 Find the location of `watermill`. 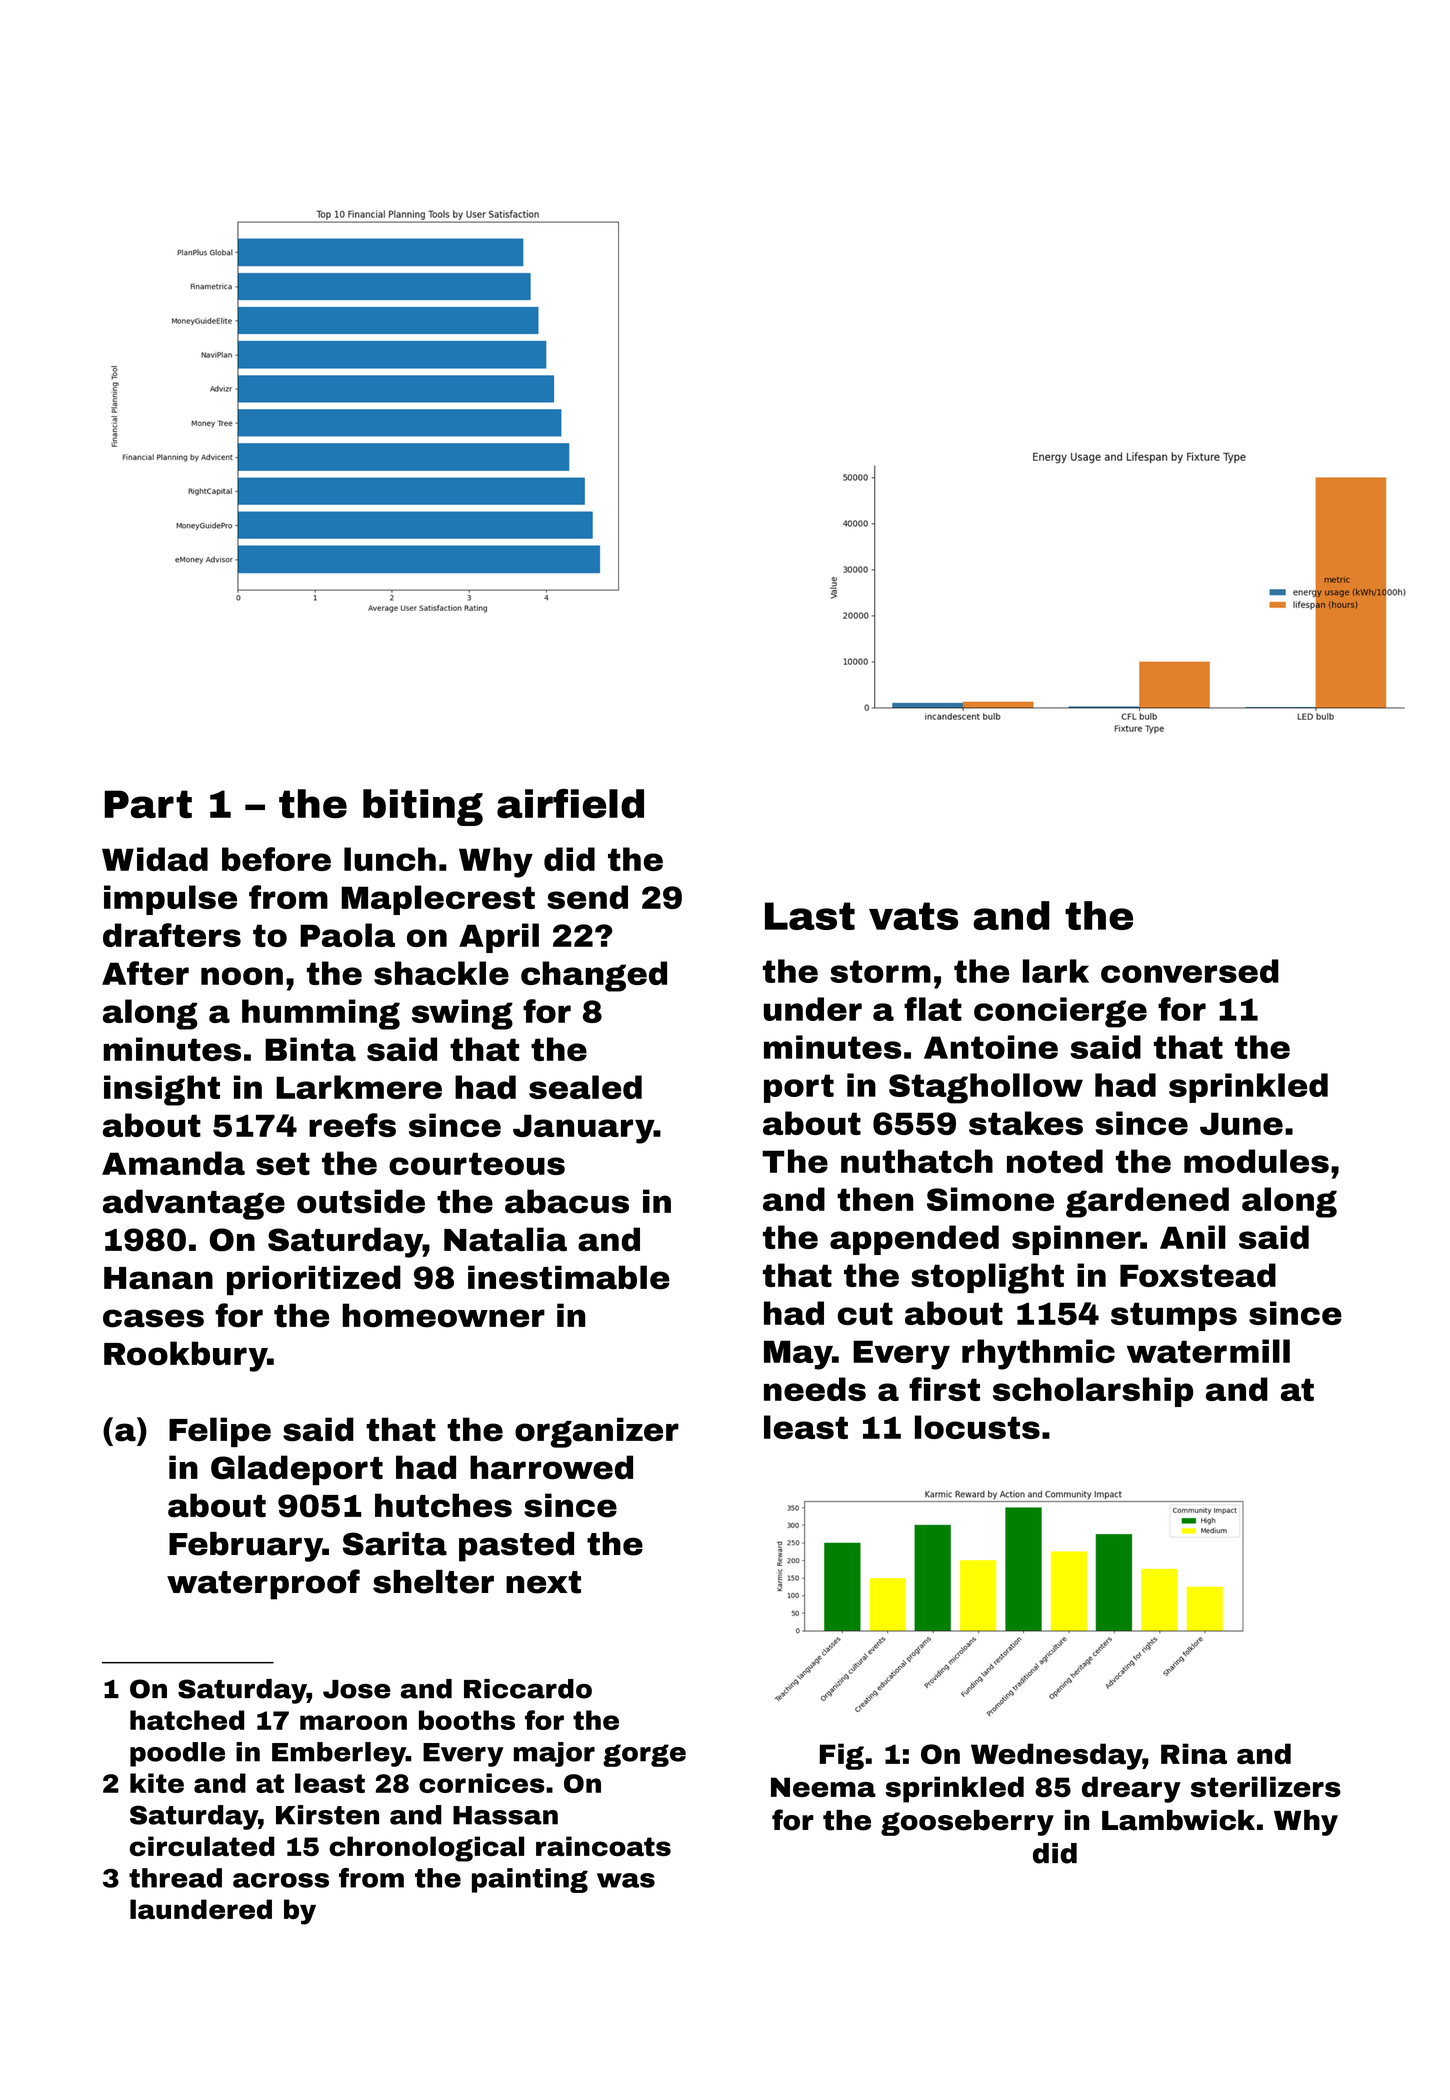

watermill is located at coordinates (1208, 1351).
